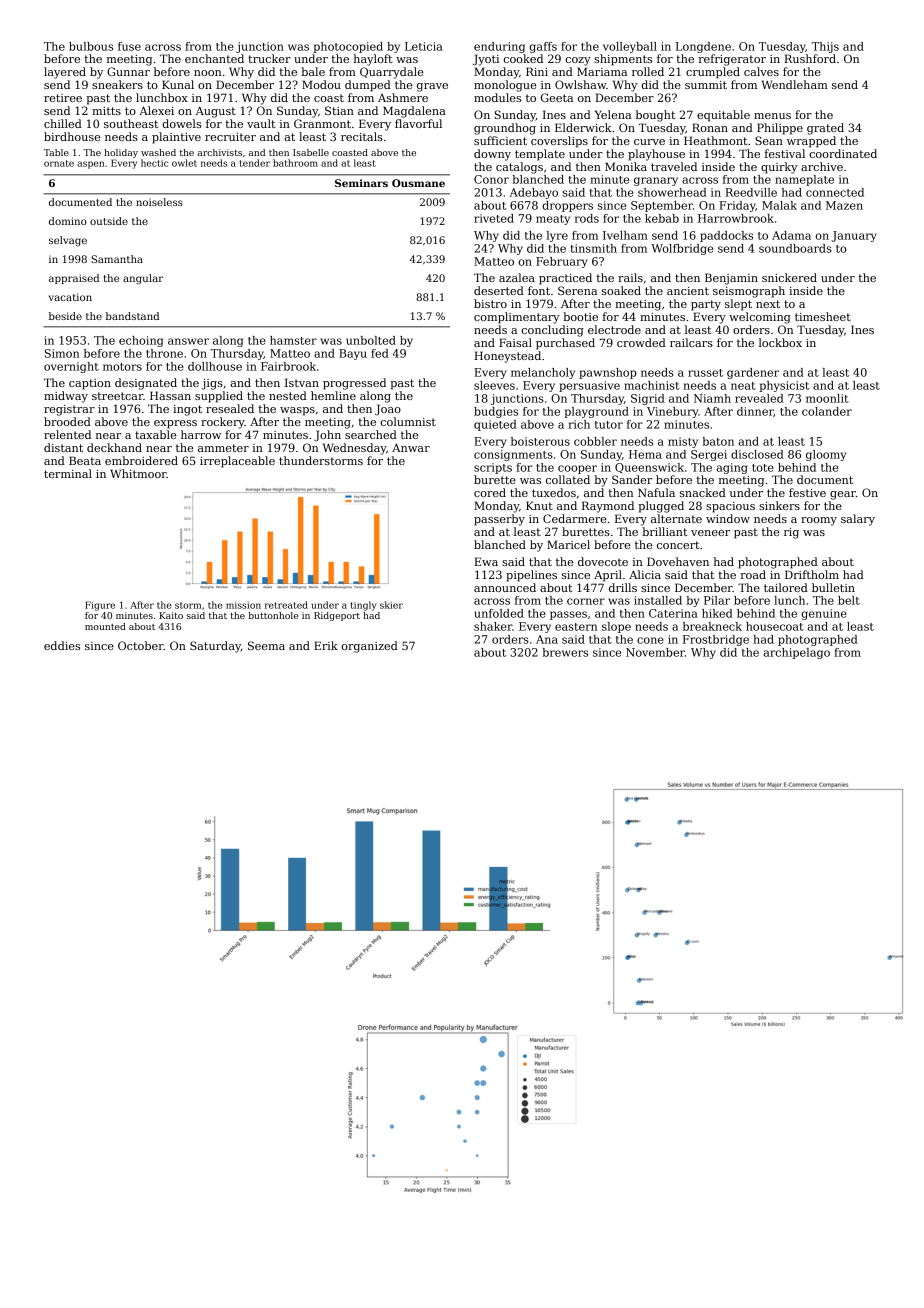  What do you see at coordinates (327, 436) in the document?
I see `John` at bounding box center [327, 436].
